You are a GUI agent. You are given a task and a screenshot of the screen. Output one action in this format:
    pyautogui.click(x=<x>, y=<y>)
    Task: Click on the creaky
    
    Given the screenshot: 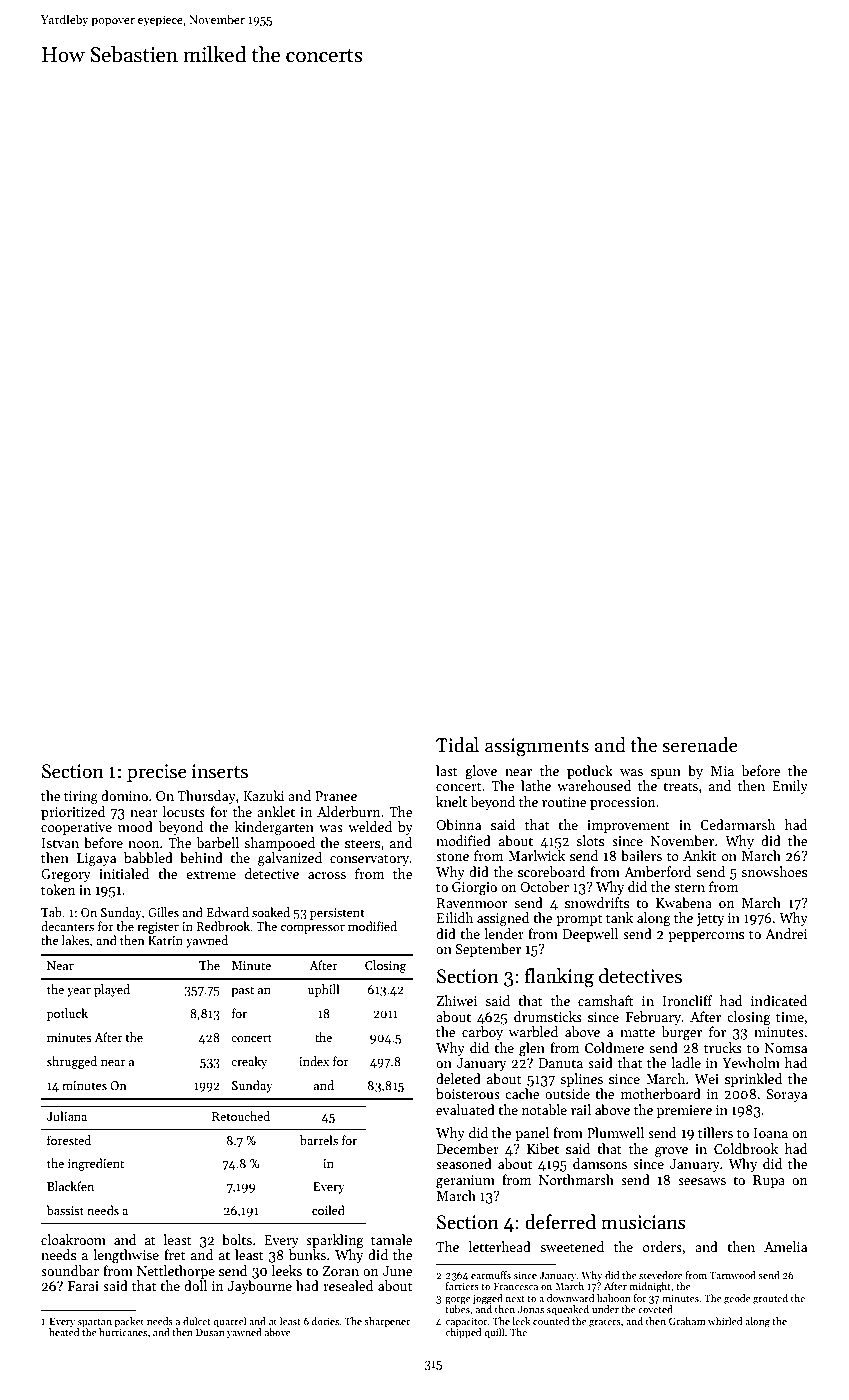 What is the action you would take?
    pyautogui.click(x=249, y=1062)
